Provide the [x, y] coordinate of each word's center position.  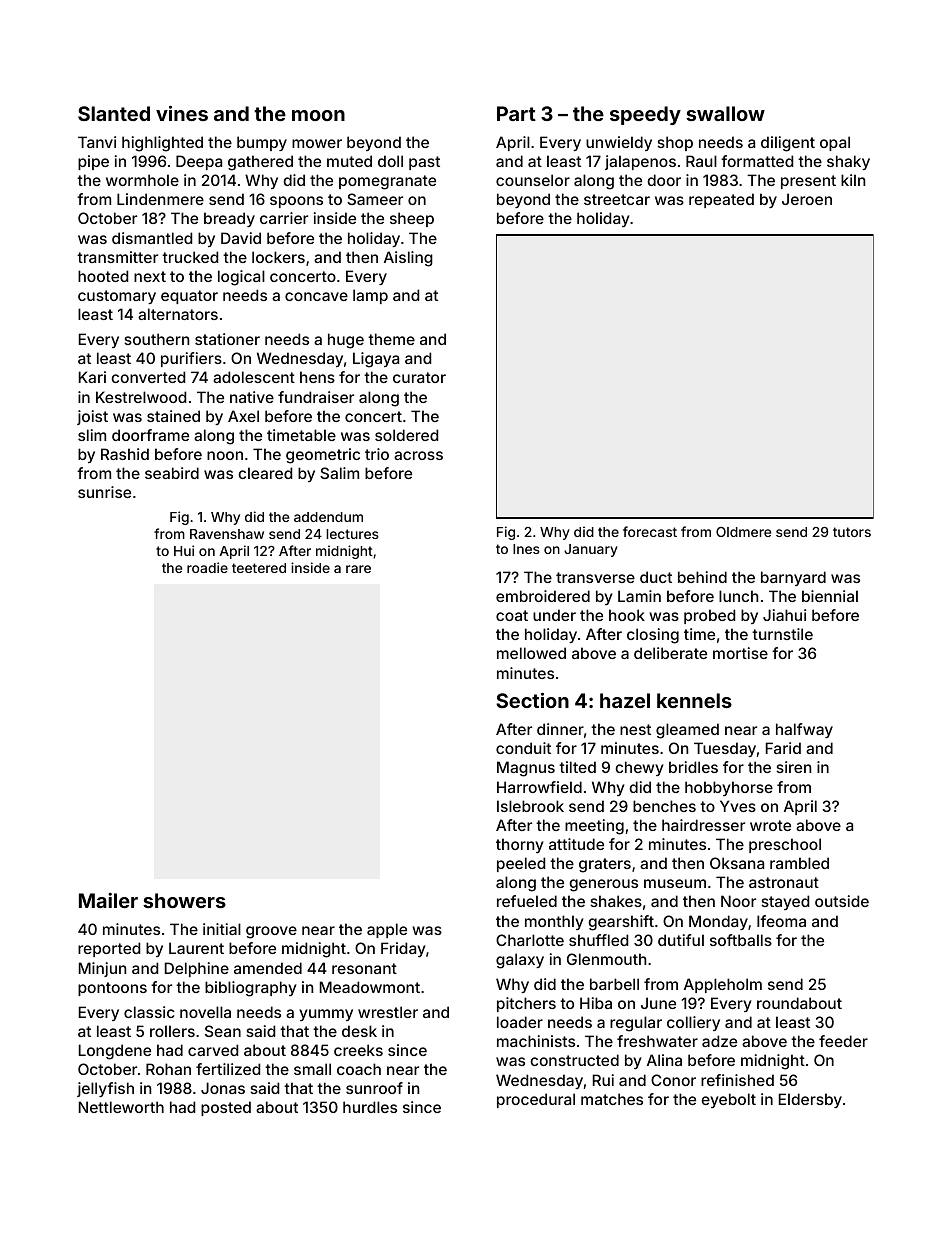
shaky [848, 162]
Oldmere [743, 532]
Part [516, 113]
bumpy [262, 143]
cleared [265, 473]
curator [419, 377]
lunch [738, 596]
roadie [207, 567]
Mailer [108, 900]
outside [842, 901]
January [591, 550]
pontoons [112, 989]
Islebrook [530, 806]
